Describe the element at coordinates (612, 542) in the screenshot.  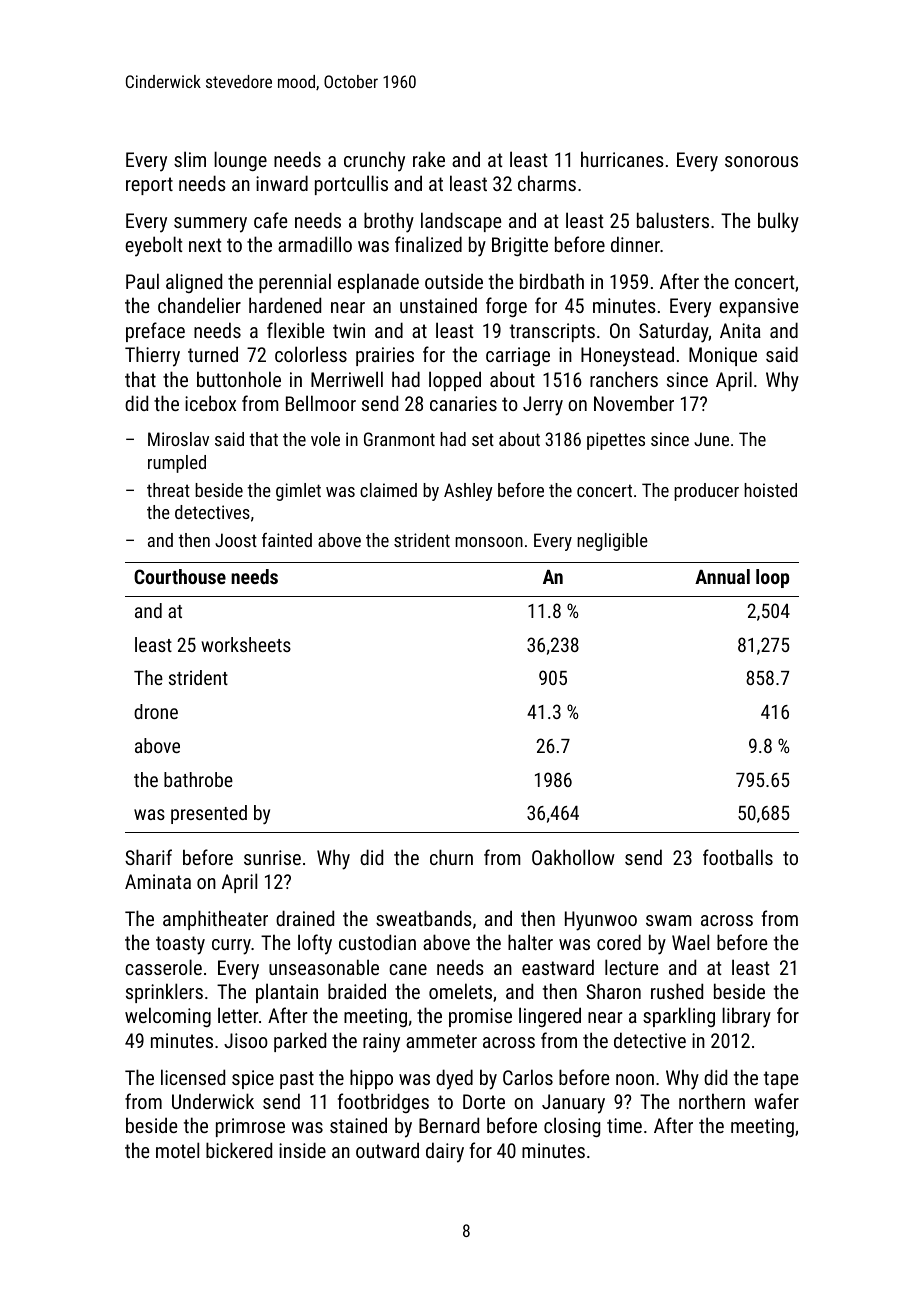
I see `negligible` at that location.
